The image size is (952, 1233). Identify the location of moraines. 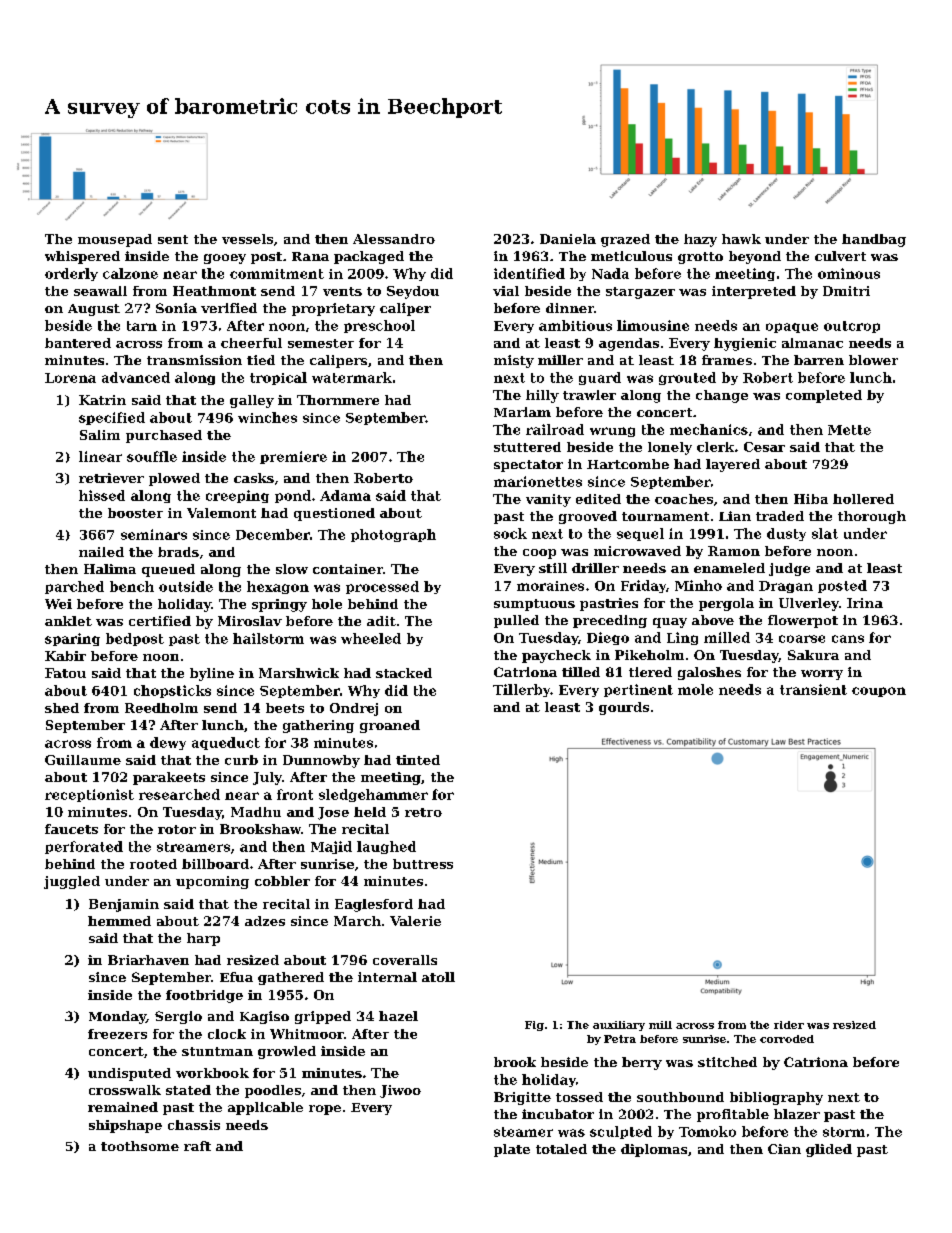
(550, 586).
